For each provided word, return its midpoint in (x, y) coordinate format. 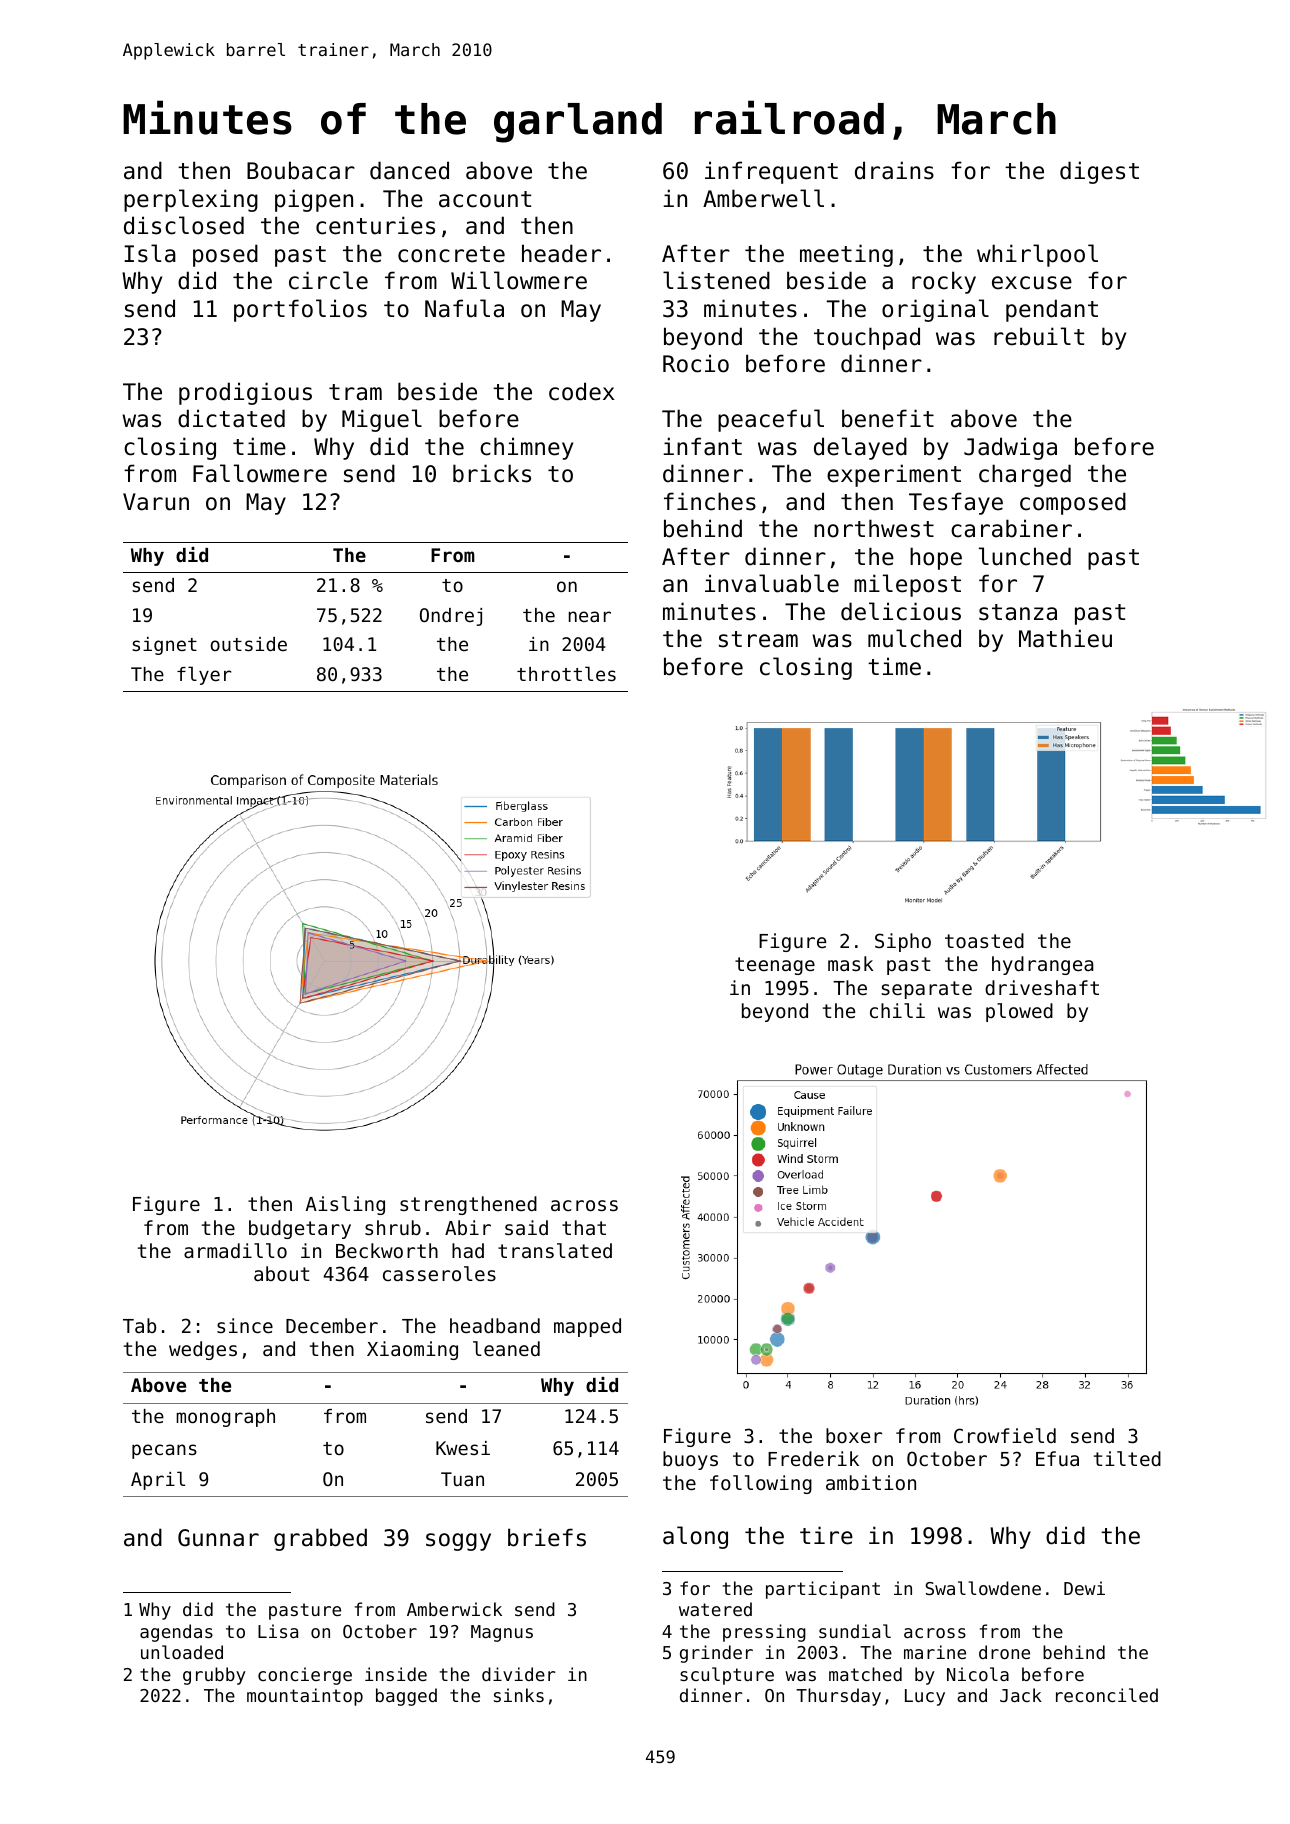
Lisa (278, 1631)
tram (355, 392)
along (695, 1537)
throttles (566, 673)
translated (555, 1250)
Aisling (345, 1205)
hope (936, 558)
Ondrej (451, 617)
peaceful (771, 420)
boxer (854, 1435)
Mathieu (1065, 638)
